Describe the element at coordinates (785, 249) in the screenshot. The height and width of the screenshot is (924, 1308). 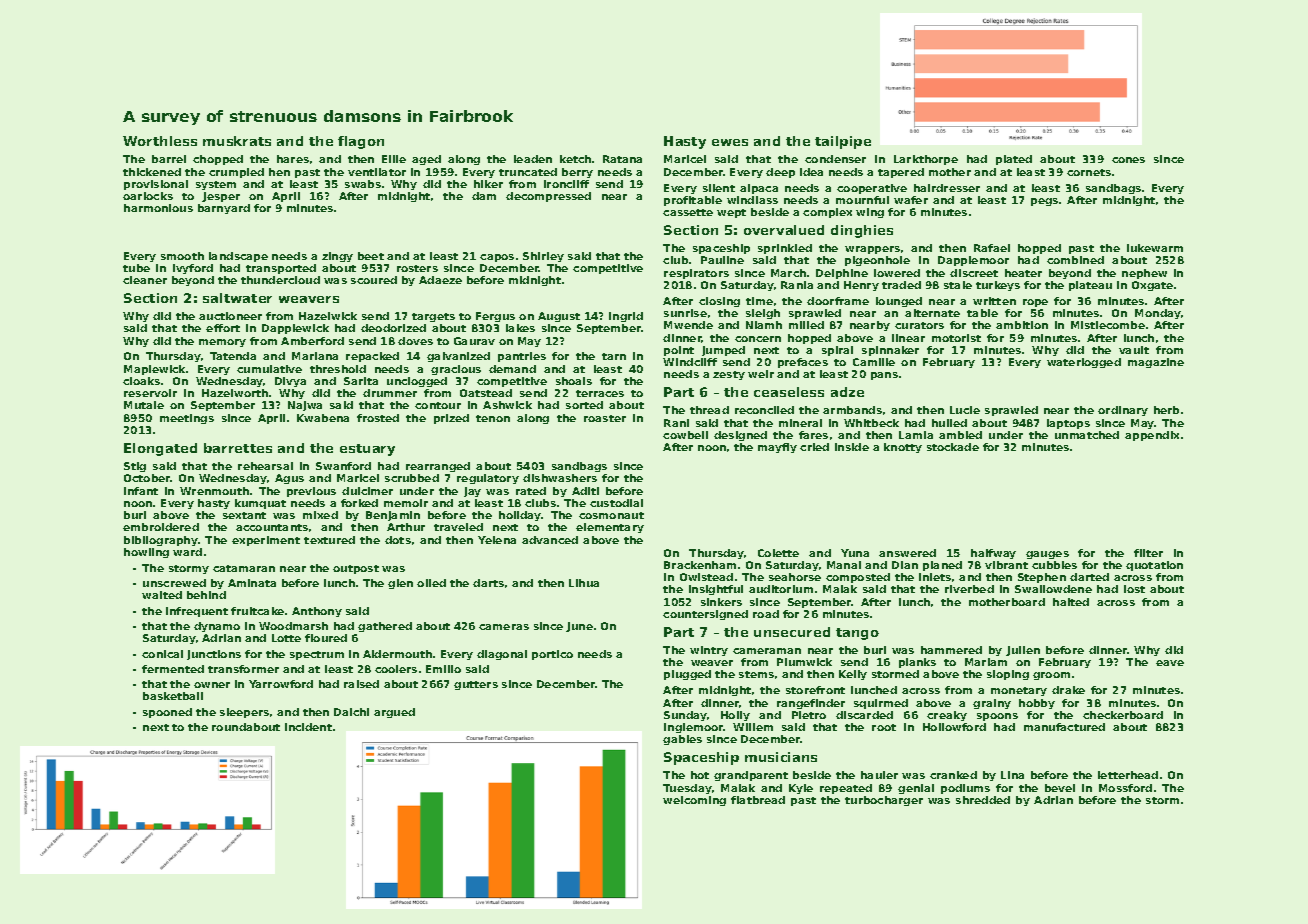
I see `sprinkled` at that location.
